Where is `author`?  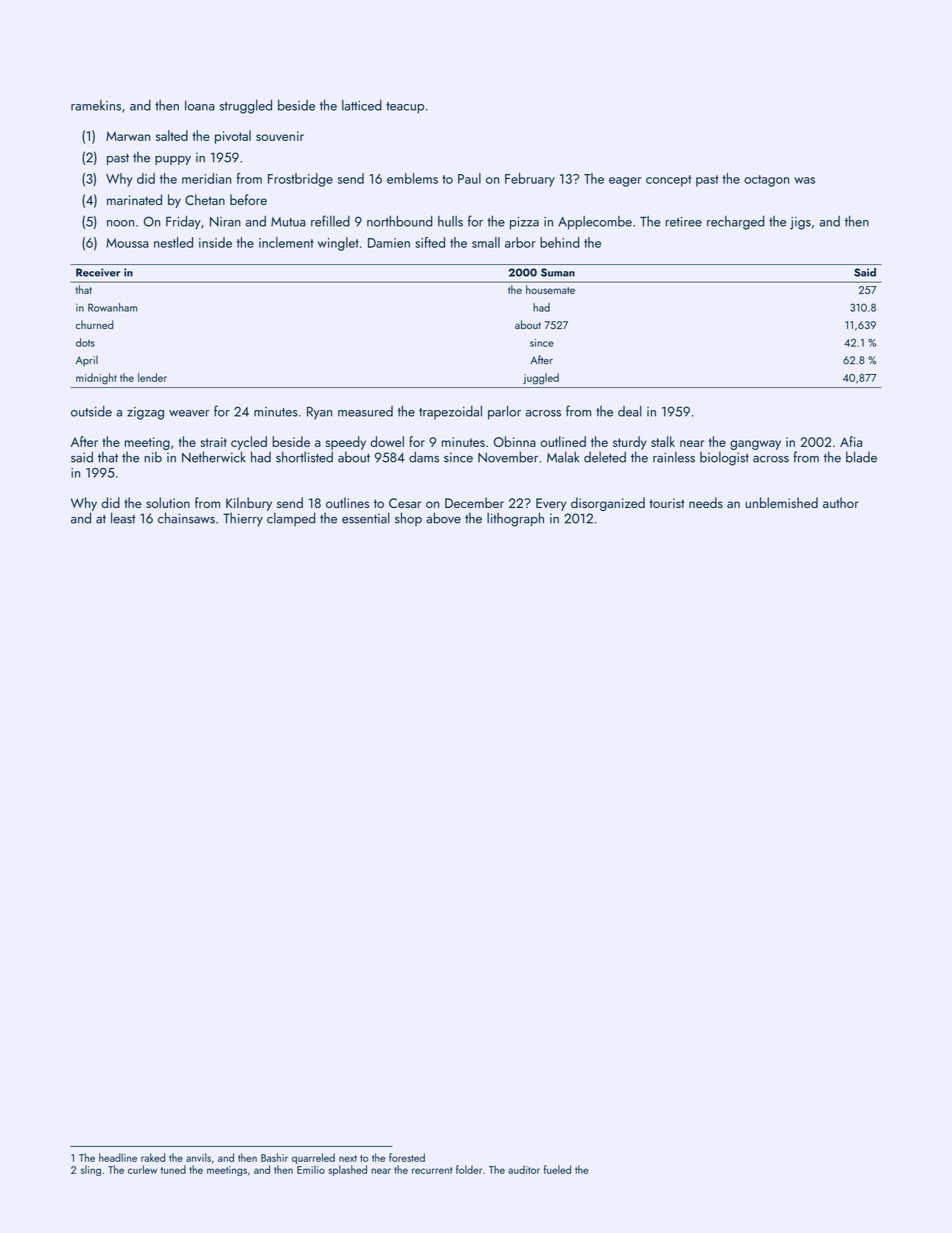 author is located at coordinates (841, 502).
